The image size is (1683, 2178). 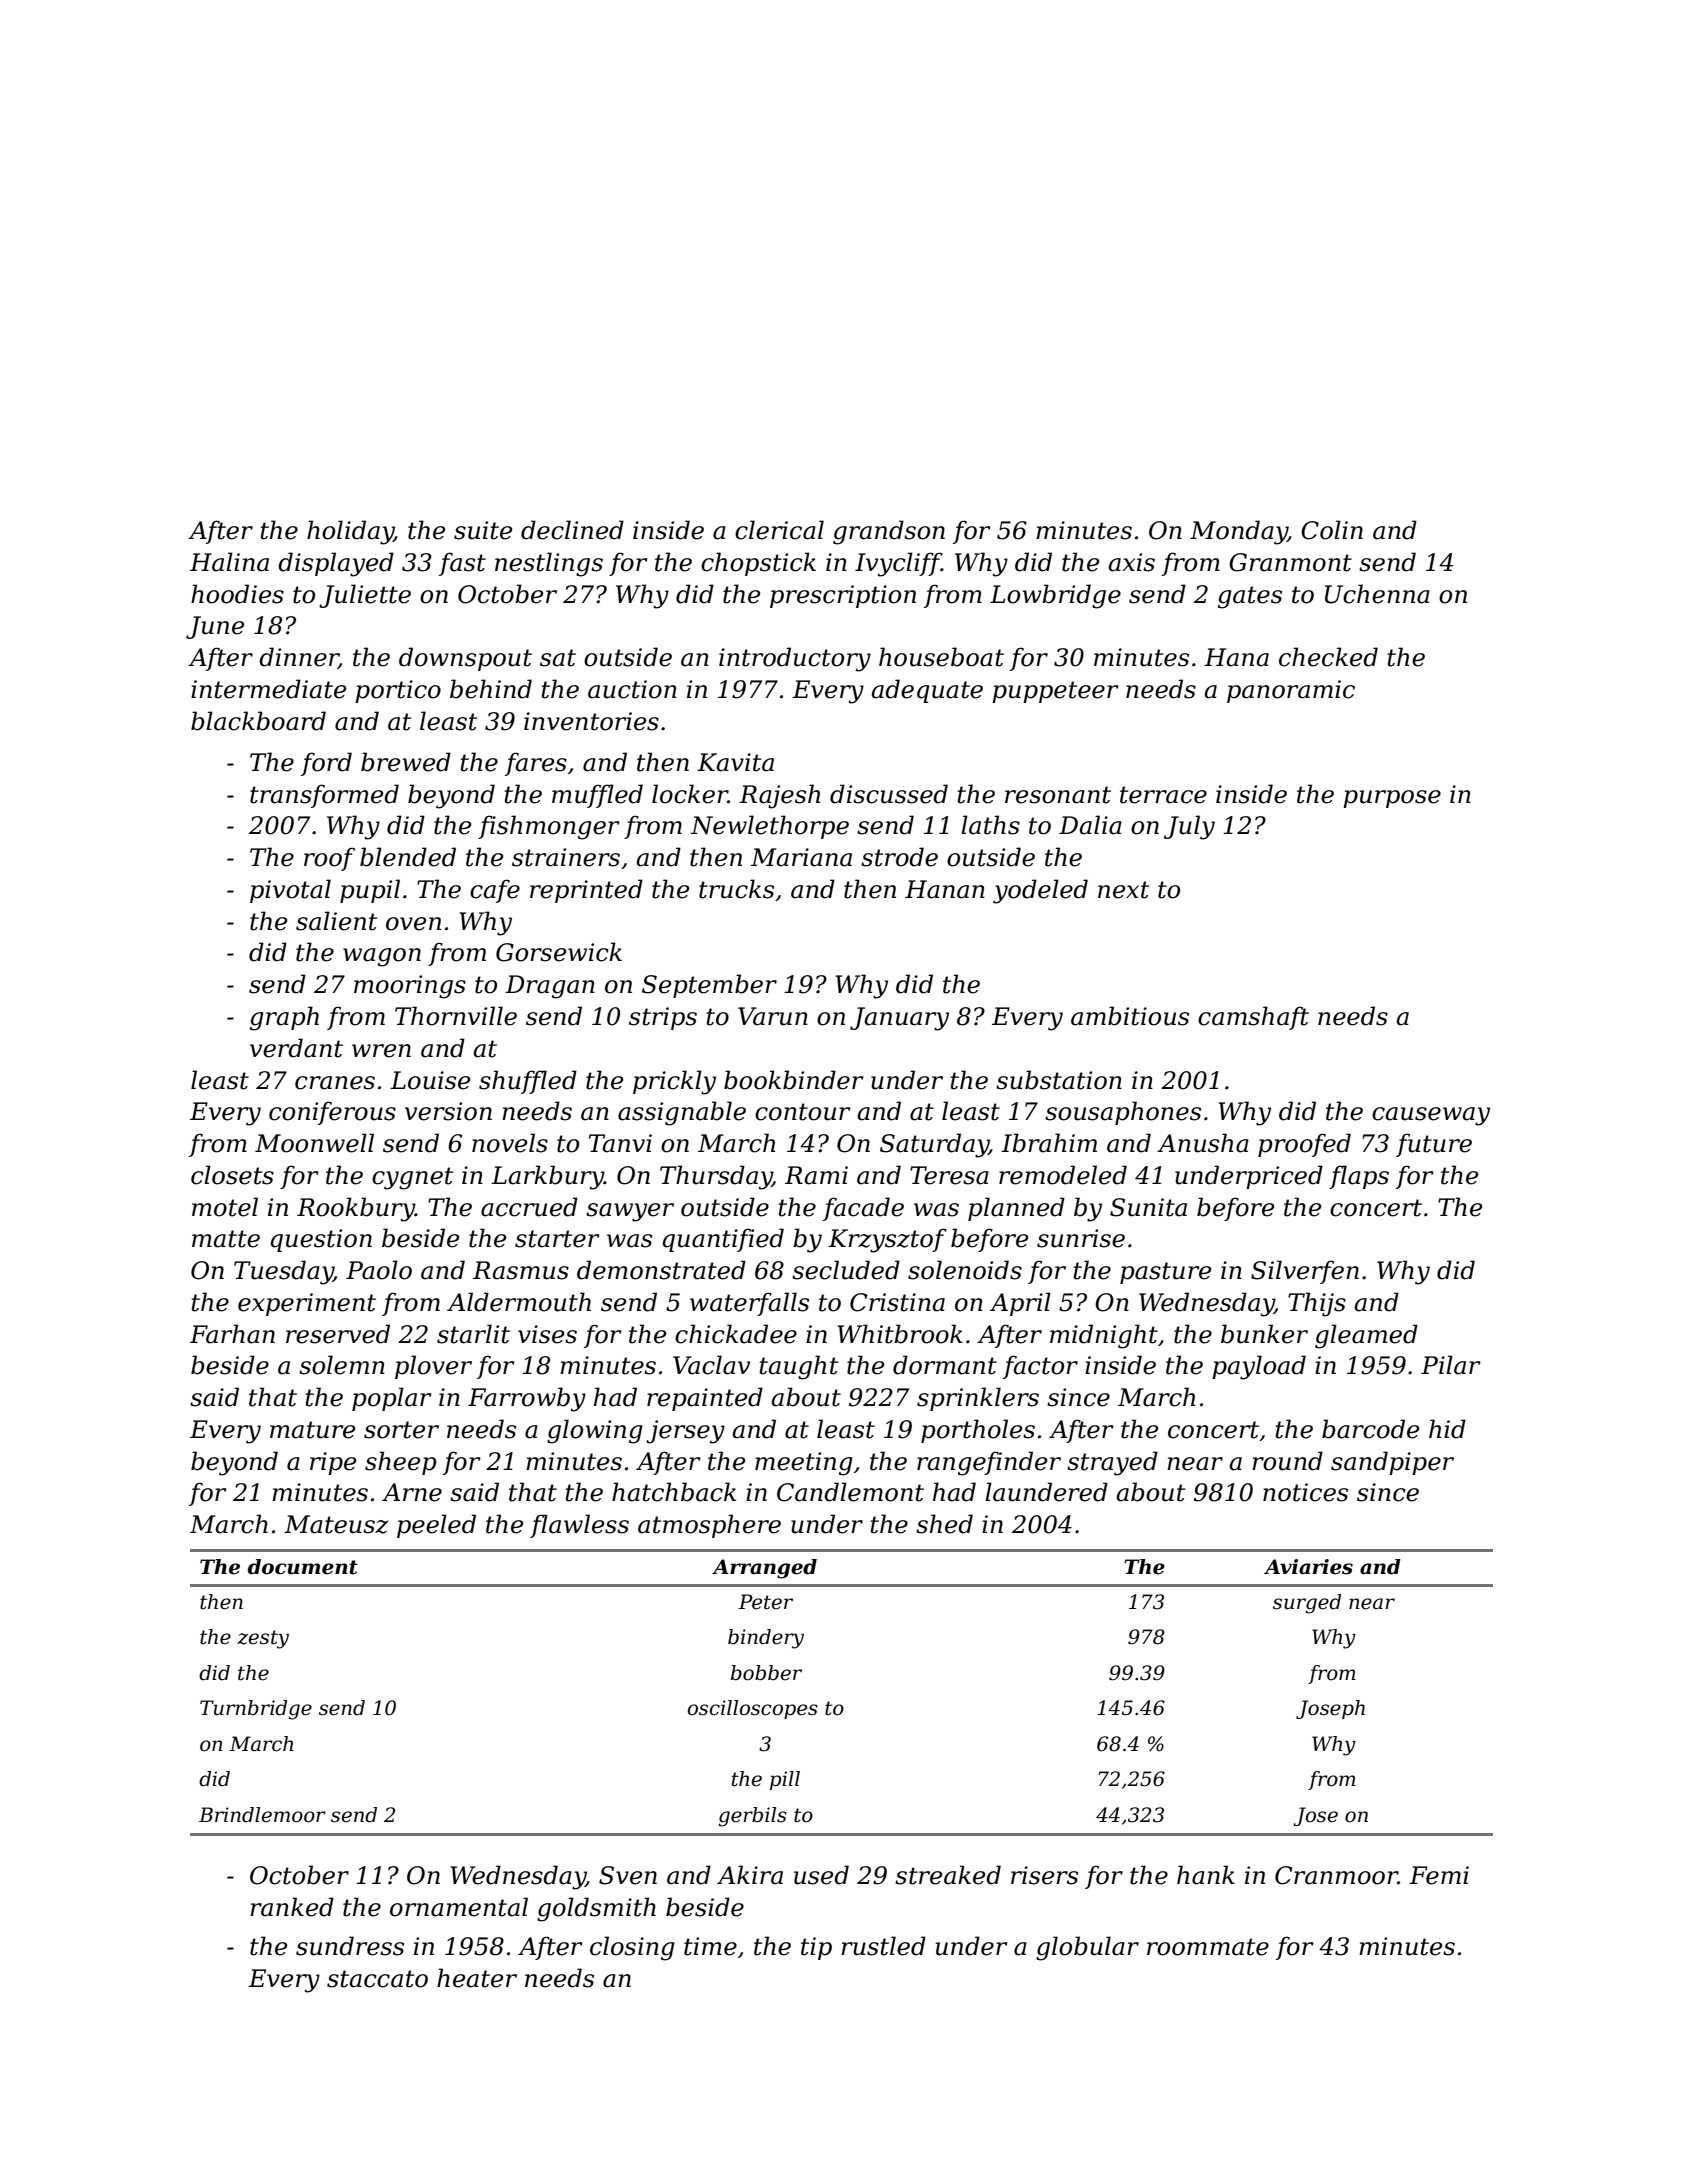 I want to click on hid, so click(x=1447, y=1429).
